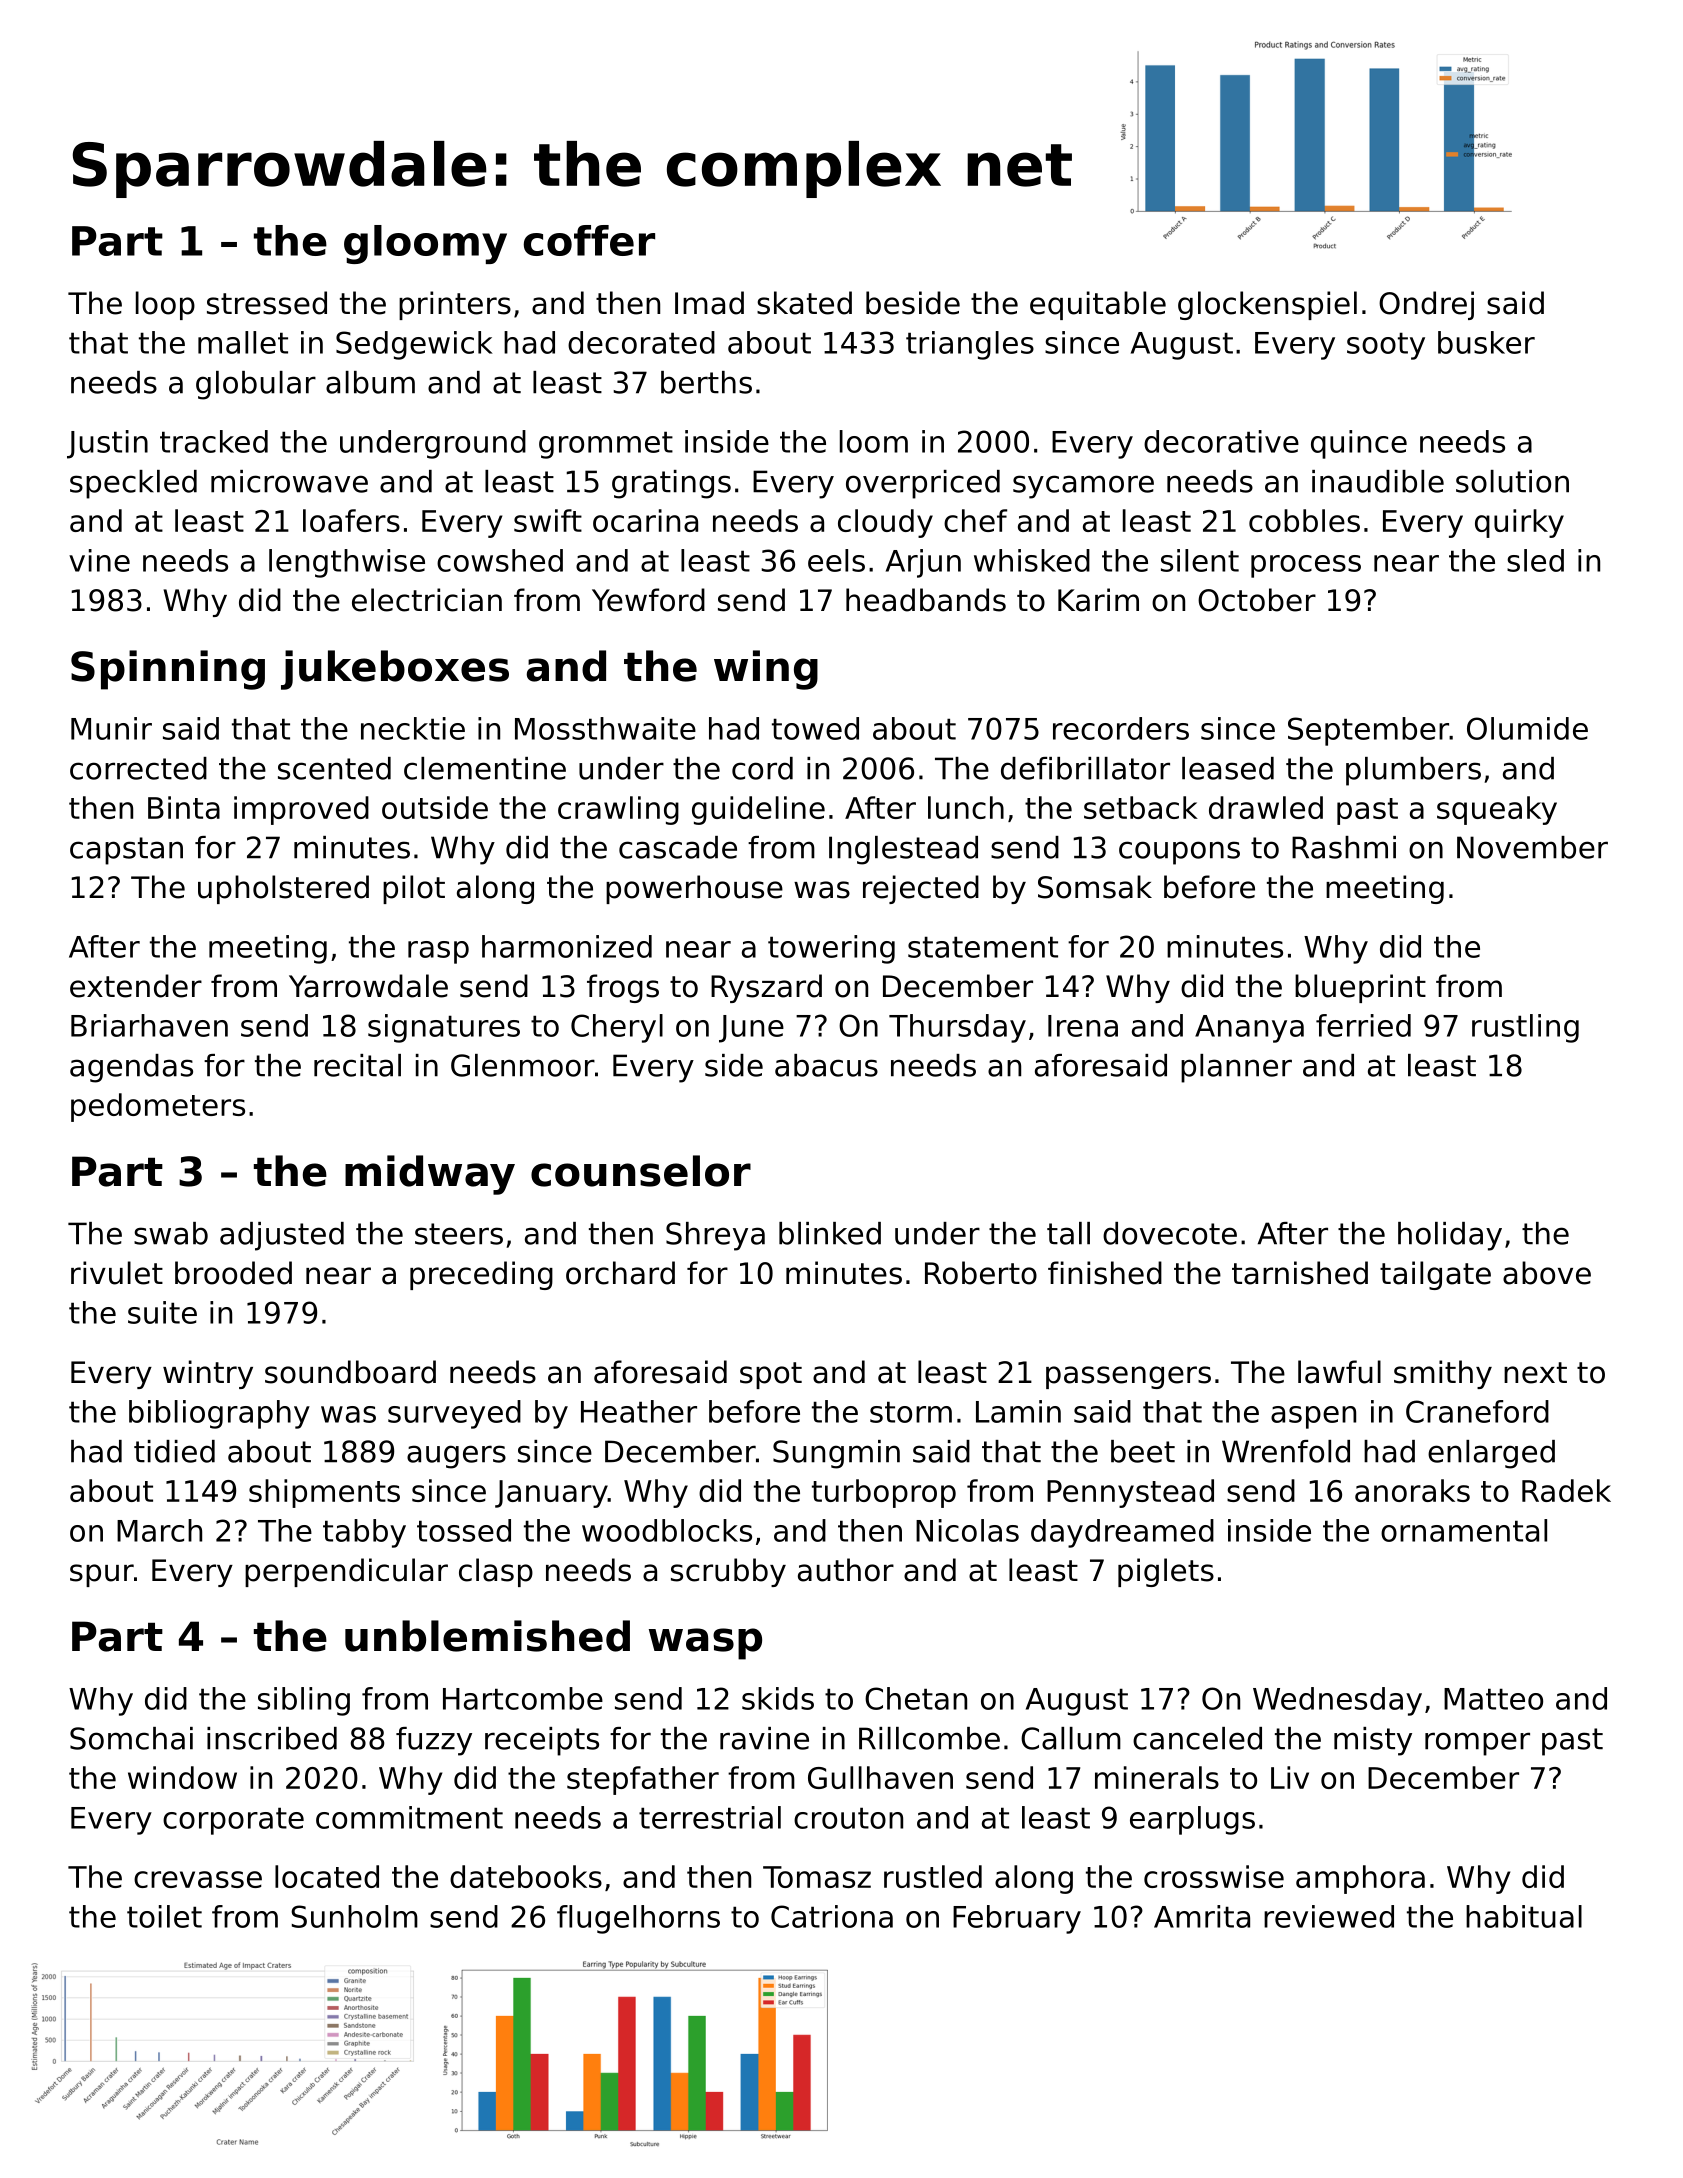 This page has height=2178, width=1683. Describe the element at coordinates (804, 303) in the page. I see `skated` at that location.
